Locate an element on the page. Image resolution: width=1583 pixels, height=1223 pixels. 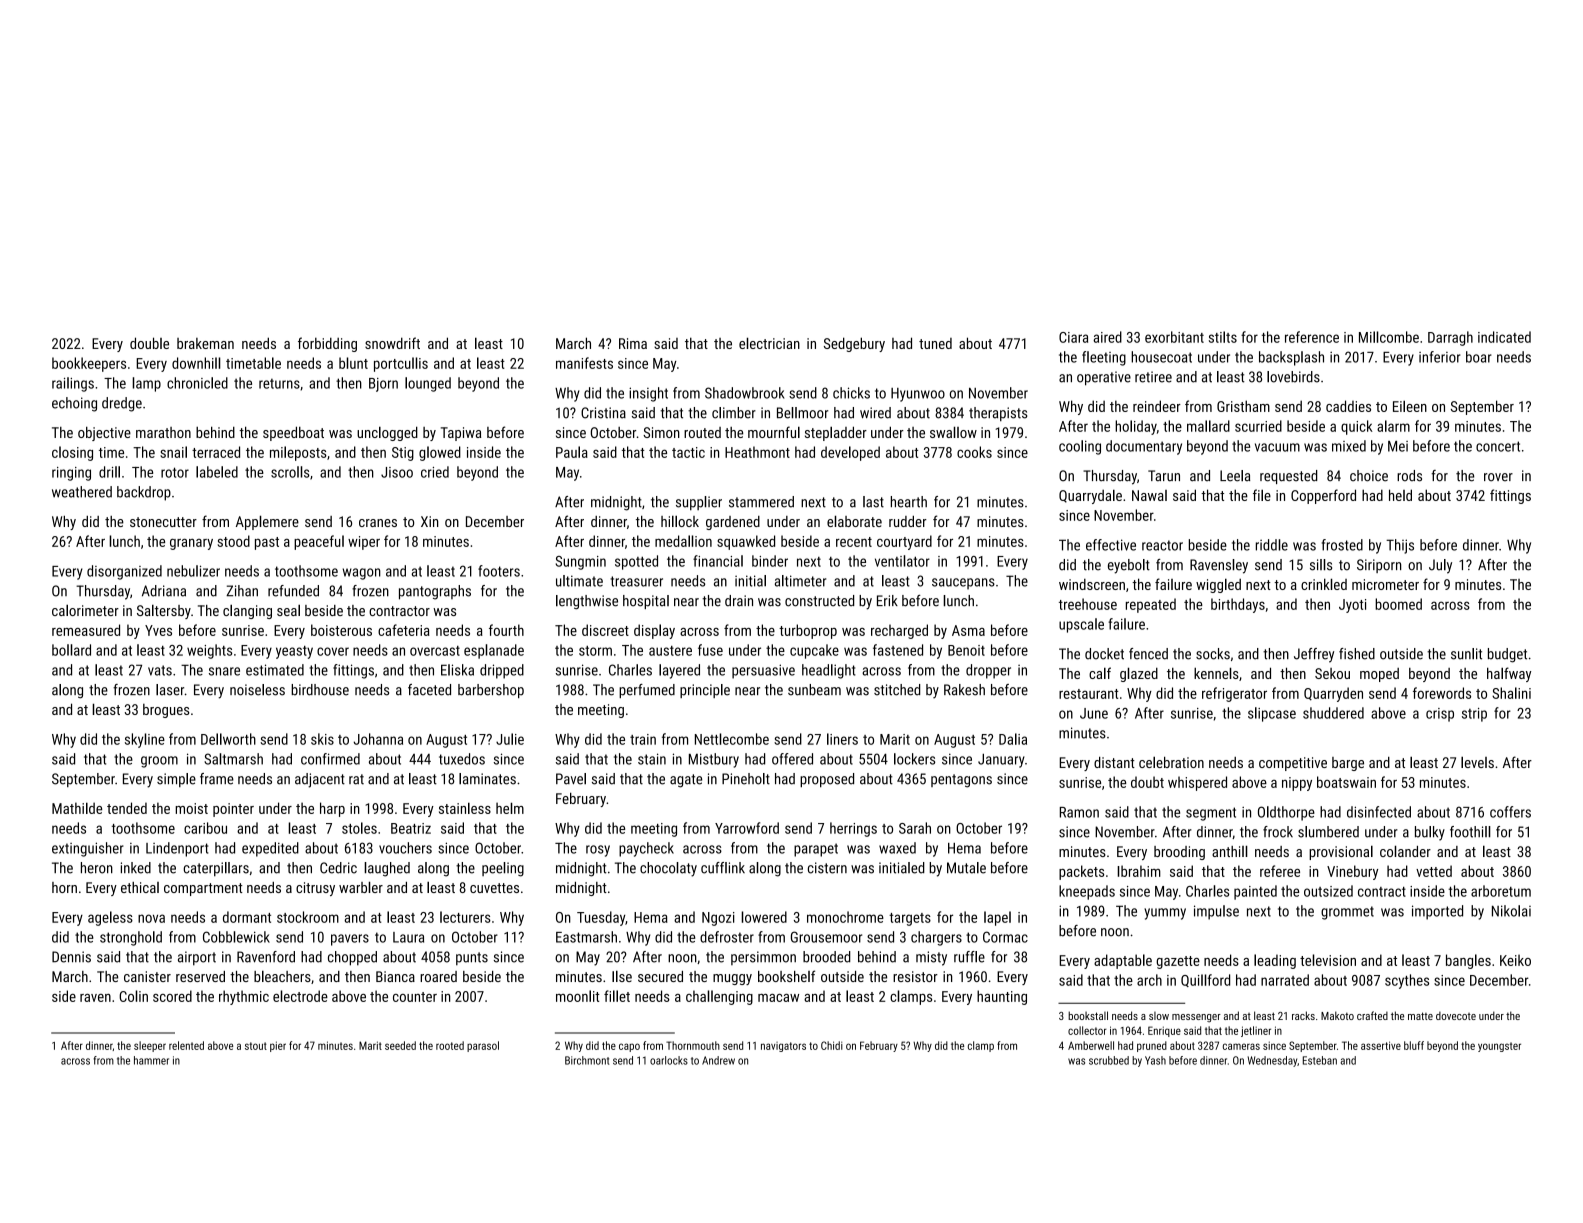
Dennis is located at coordinates (71, 957).
